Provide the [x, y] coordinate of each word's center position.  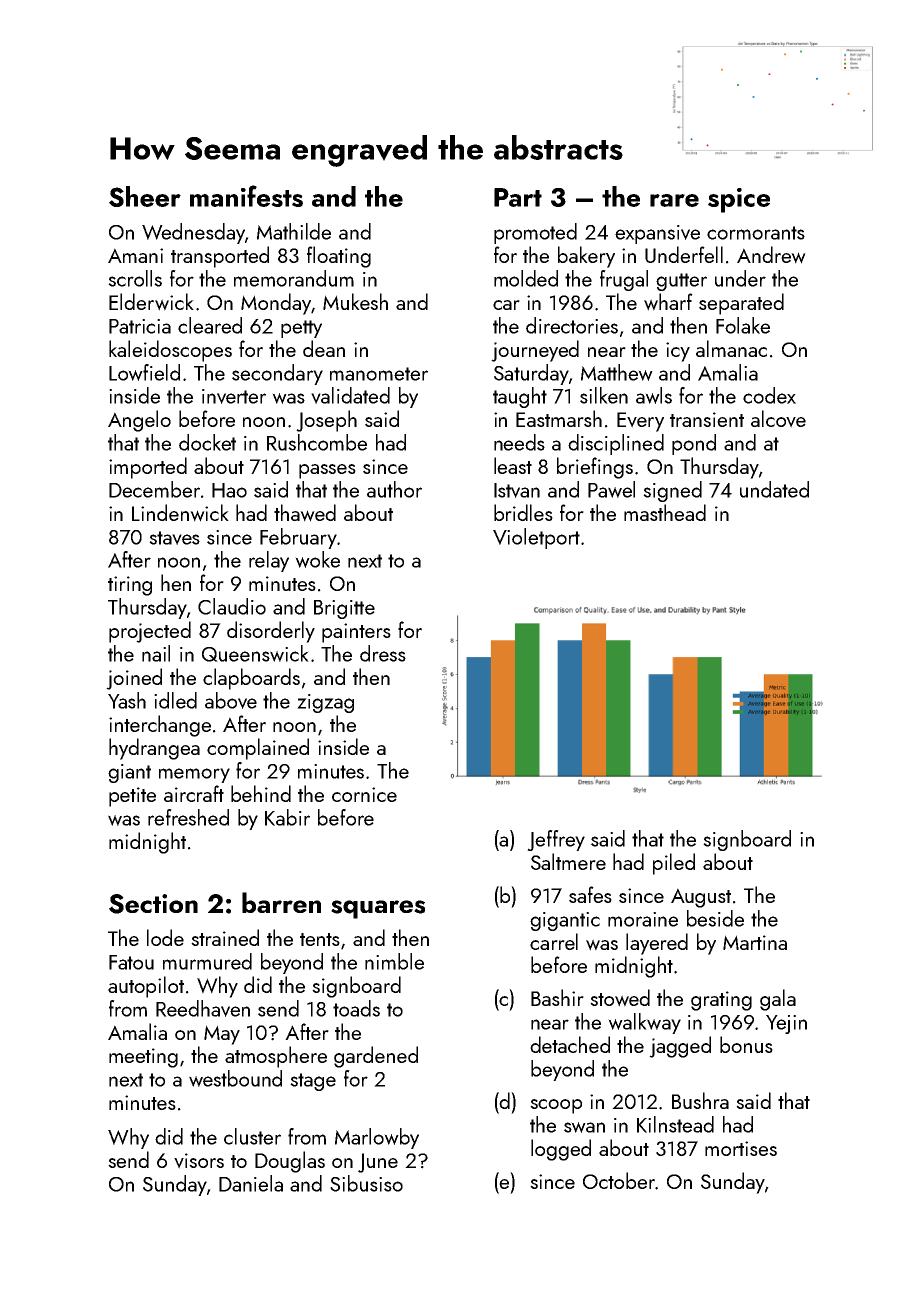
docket [207, 442]
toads [356, 1008]
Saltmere [568, 861]
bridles [523, 512]
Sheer [145, 196]
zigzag [325, 703]
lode [165, 937]
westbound [235, 1078]
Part [518, 197]
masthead [665, 512]
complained [258, 749]
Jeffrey [556, 840]
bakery [586, 257]
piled [674, 864]
